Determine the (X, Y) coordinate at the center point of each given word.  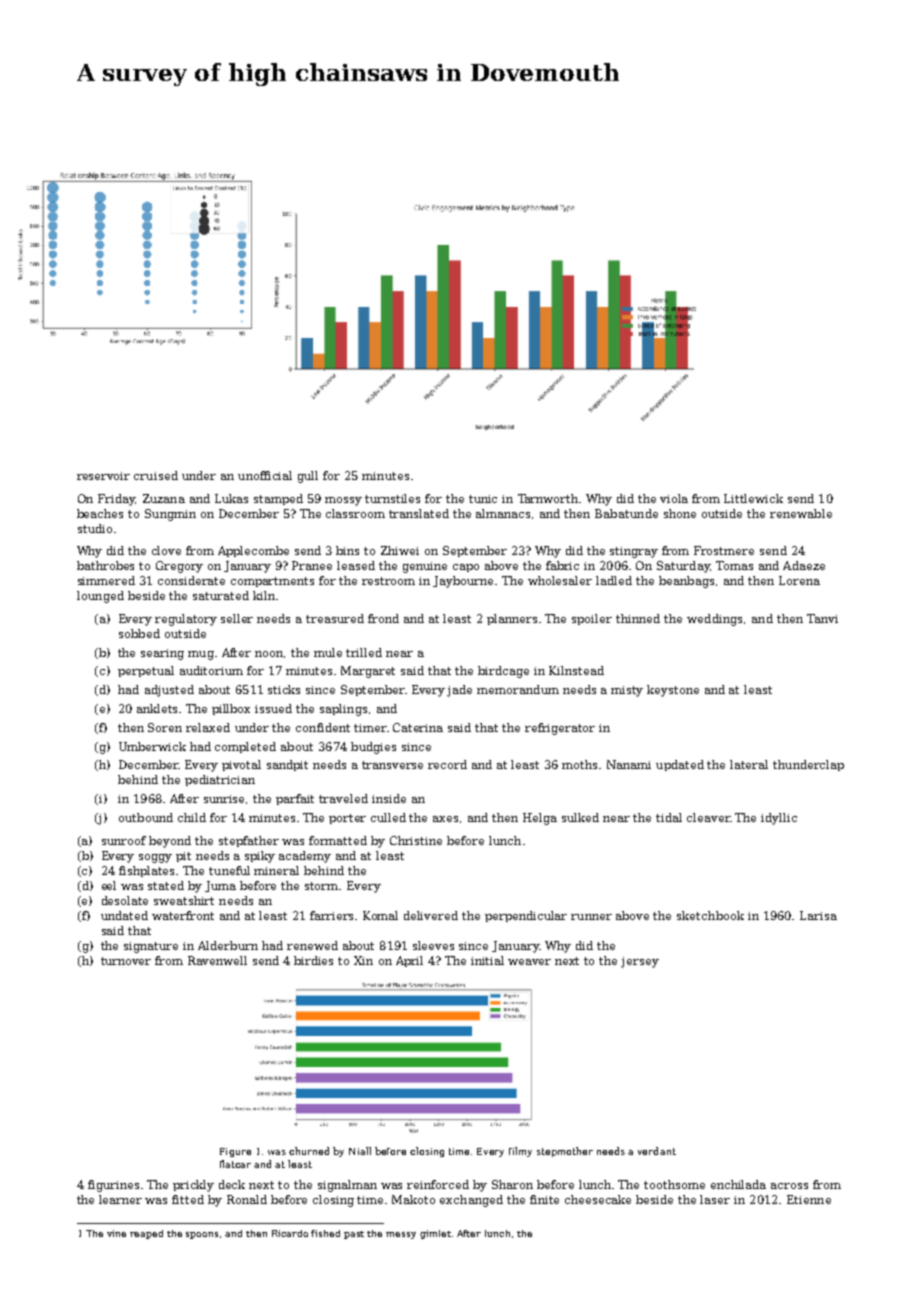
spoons (202, 1235)
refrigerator (560, 729)
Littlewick (753, 498)
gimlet (435, 1234)
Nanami (629, 764)
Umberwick (152, 746)
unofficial (265, 475)
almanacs (503, 513)
